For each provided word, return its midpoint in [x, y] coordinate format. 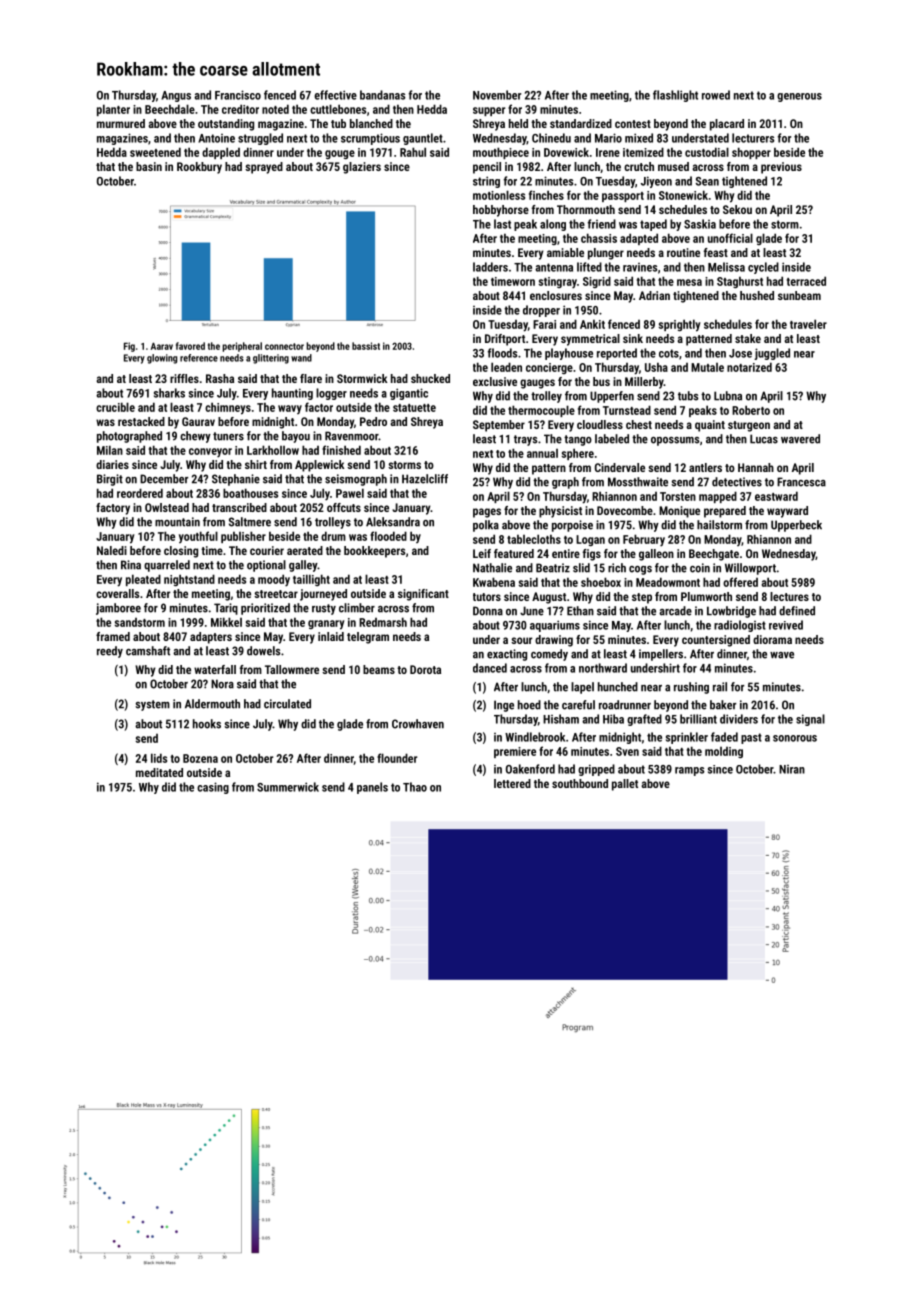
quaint [710, 426]
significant [423, 595]
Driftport [505, 340]
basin [149, 166]
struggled [260, 139]
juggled [772, 354]
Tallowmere [292, 669]
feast [716, 252]
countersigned [716, 641]
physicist [560, 512]
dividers [739, 719]
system [153, 705]
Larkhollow [273, 450]
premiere [515, 752]
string [486, 182]
